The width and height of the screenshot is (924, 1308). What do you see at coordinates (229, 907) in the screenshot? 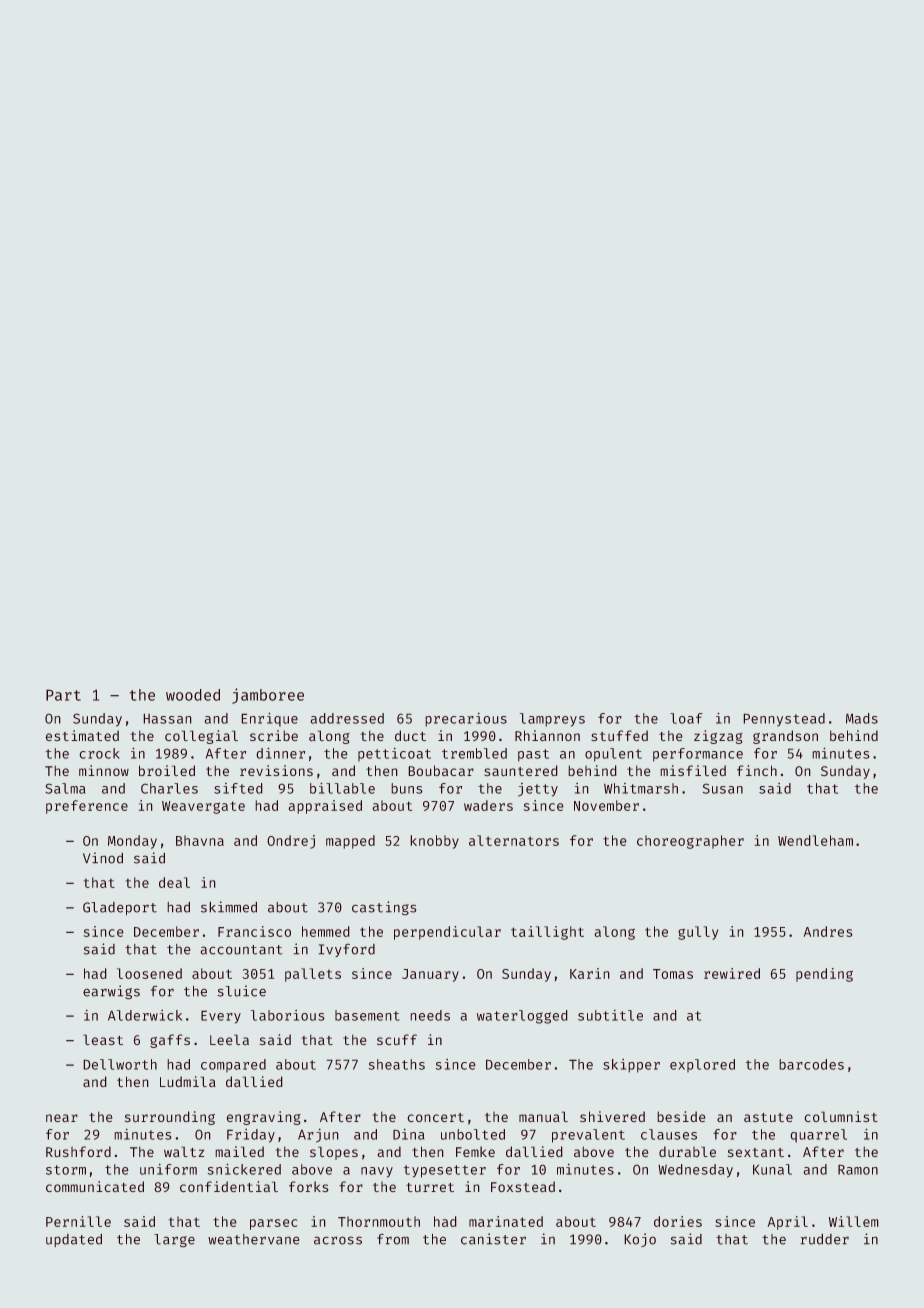
I see `skimmed` at bounding box center [229, 907].
